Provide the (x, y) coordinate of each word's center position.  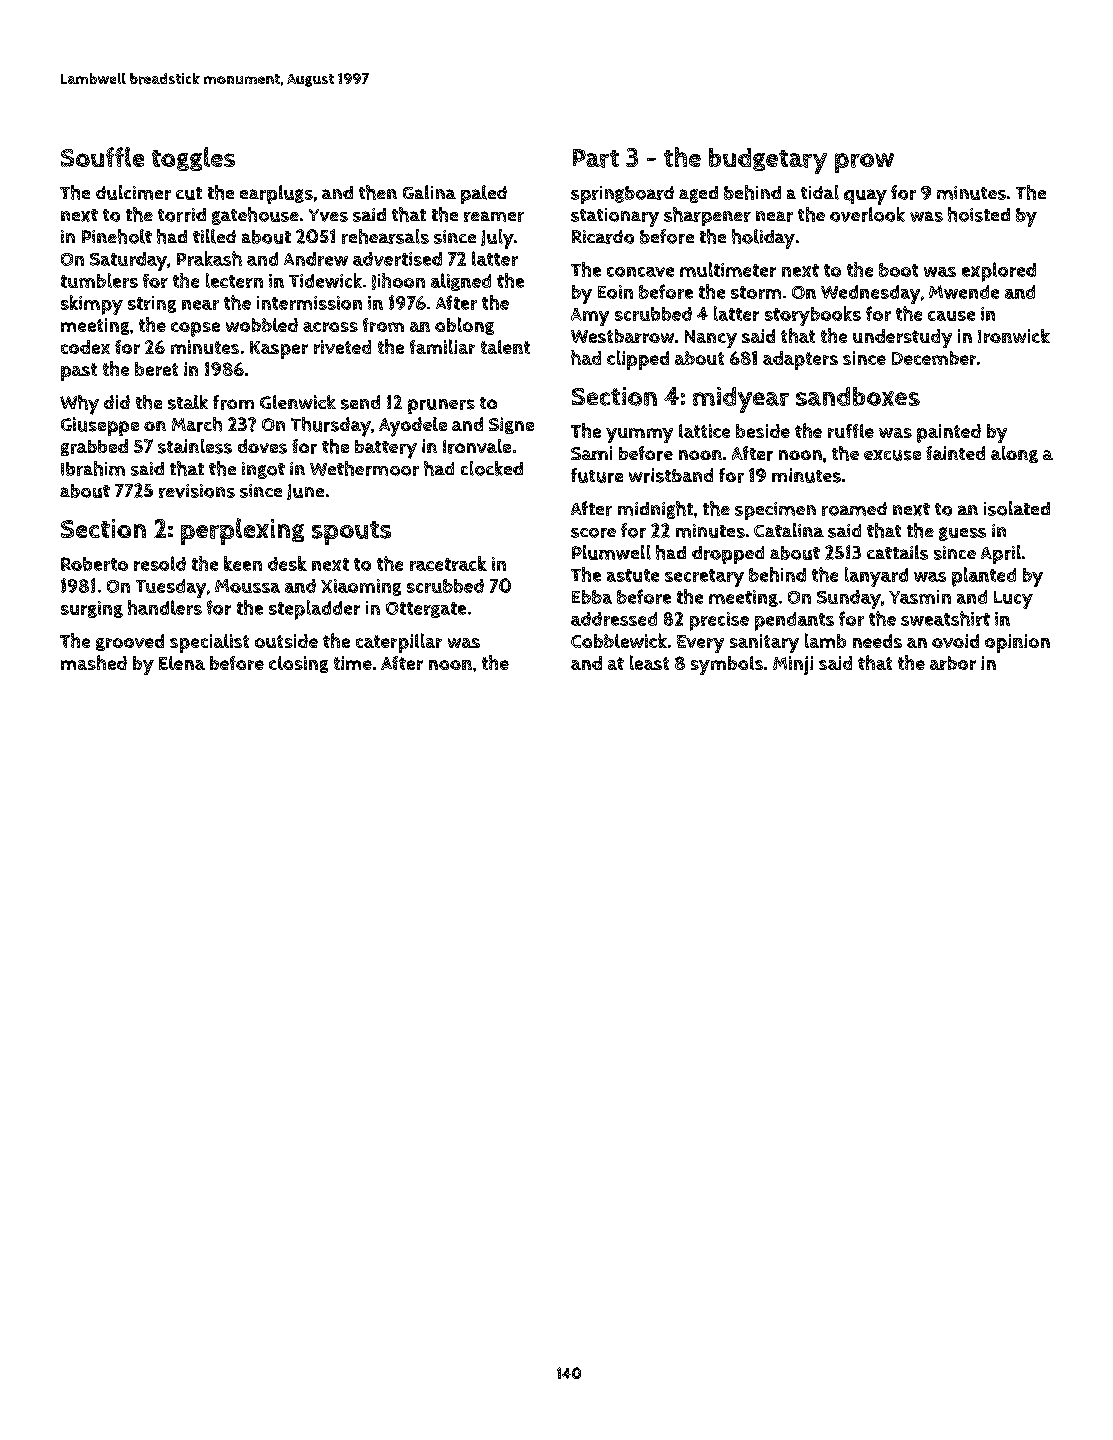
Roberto (94, 564)
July (497, 239)
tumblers (99, 280)
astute (633, 575)
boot (898, 270)
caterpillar (399, 643)
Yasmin (920, 597)
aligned (461, 282)
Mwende (964, 292)
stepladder (314, 610)
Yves (328, 215)
